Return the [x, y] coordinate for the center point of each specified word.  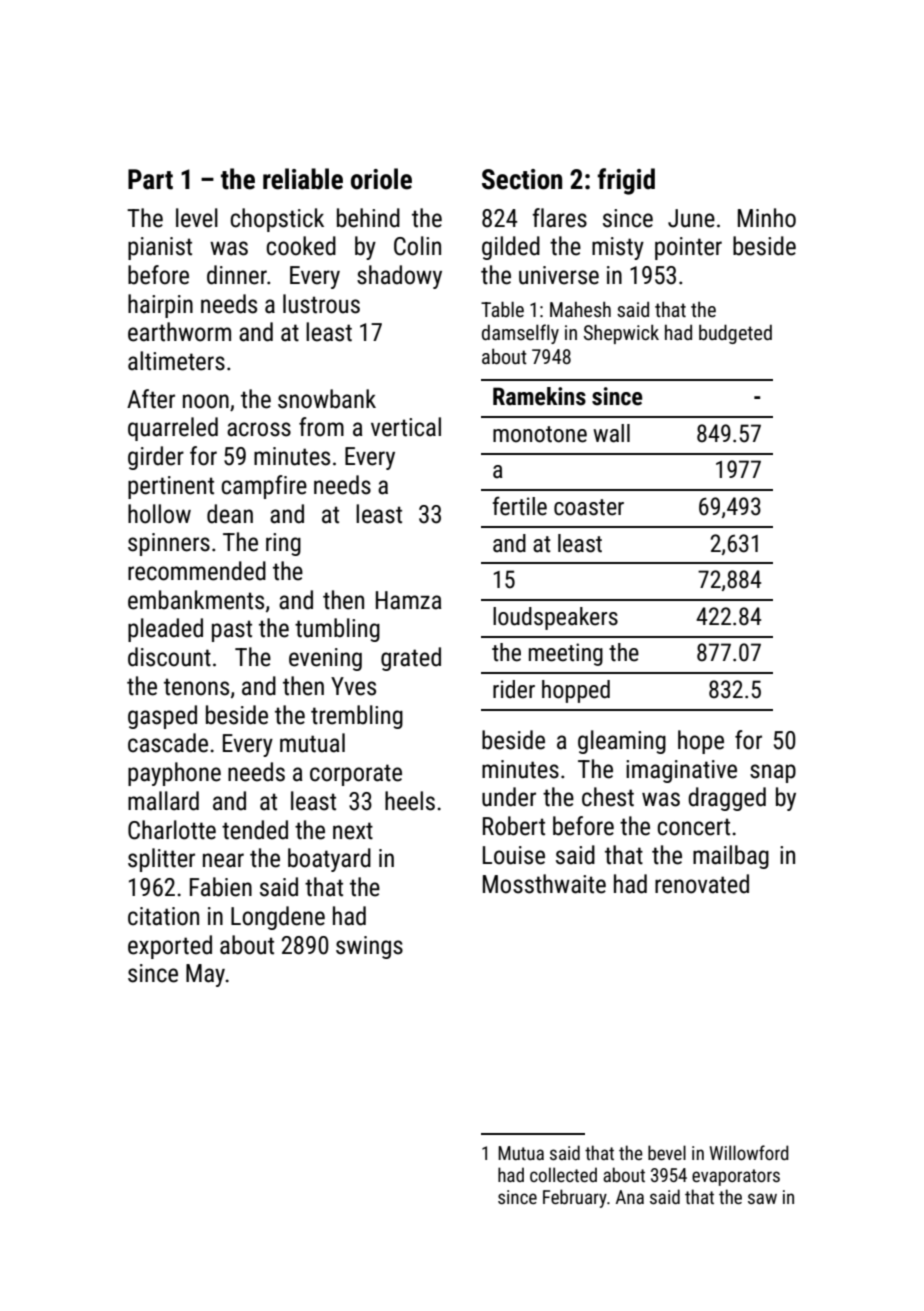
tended [255, 830]
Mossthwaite [544, 884]
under [509, 797]
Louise [514, 855]
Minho [767, 218]
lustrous [321, 304]
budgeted [735, 334]
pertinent [171, 487]
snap [773, 773]
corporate [356, 775]
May [206, 975]
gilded [511, 248]
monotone [540, 434]
